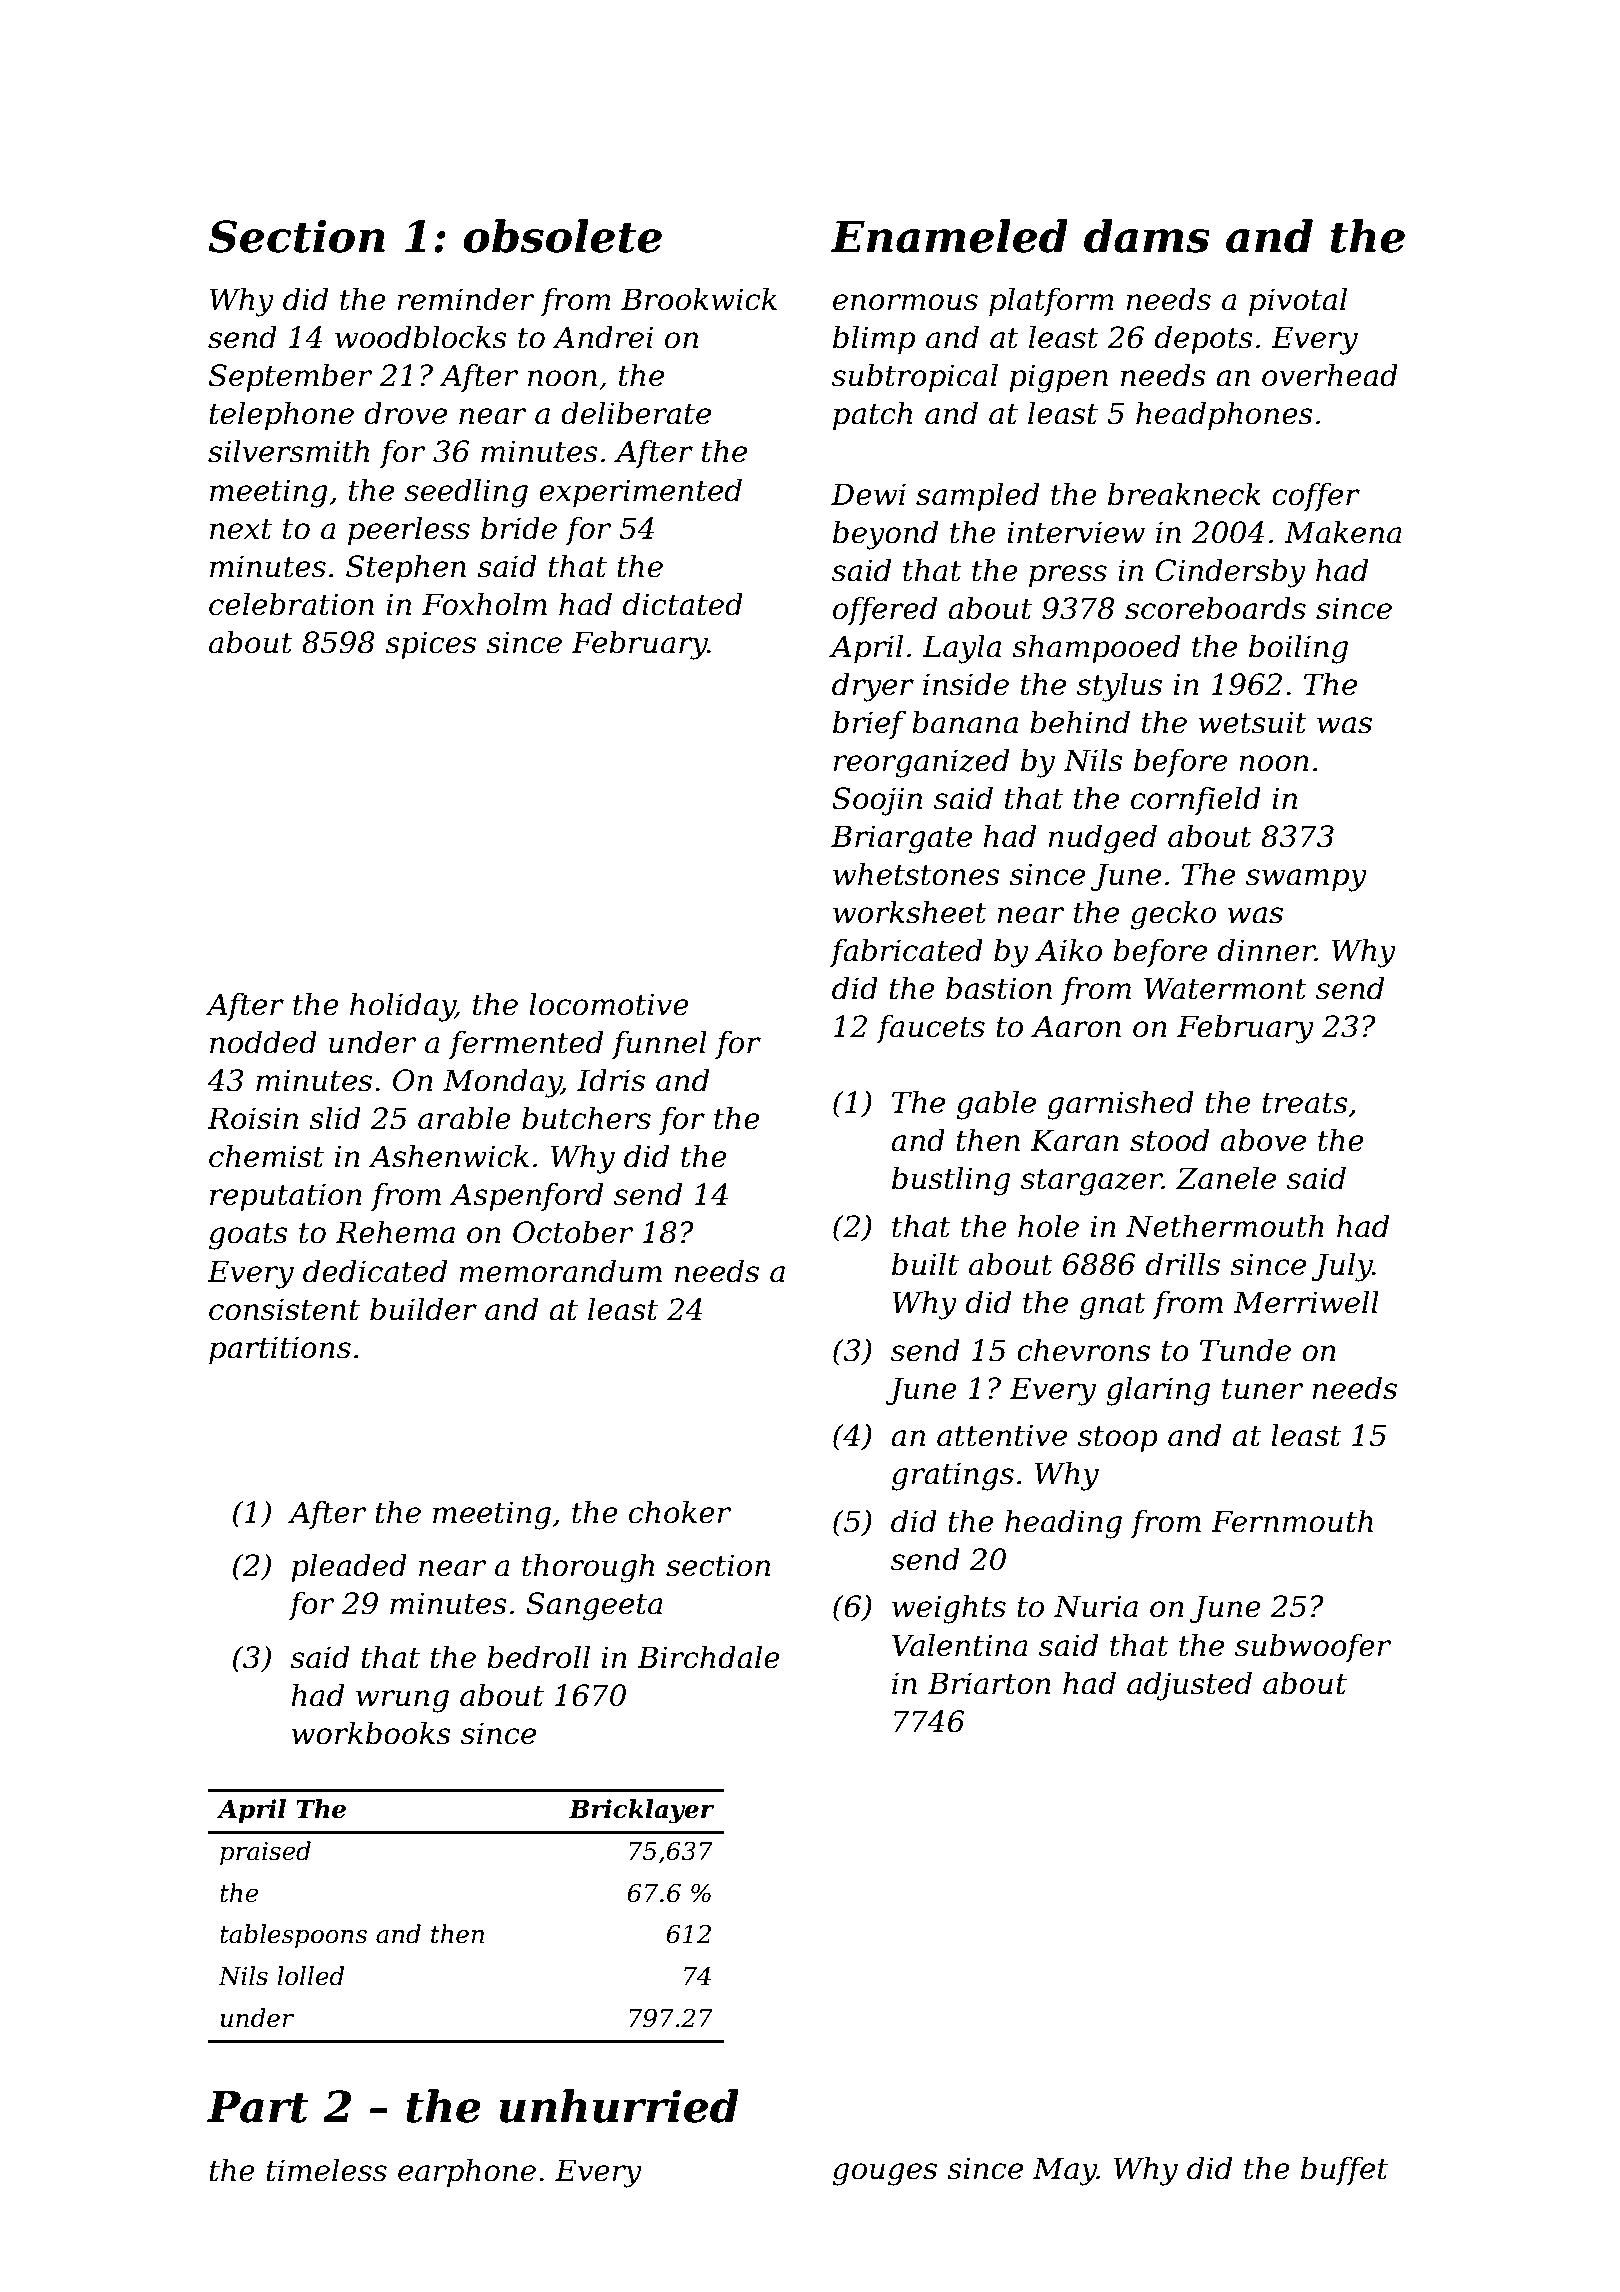 The height and width of the page is (2292, 1620). I want to click on builder, so click(423, 1309).
